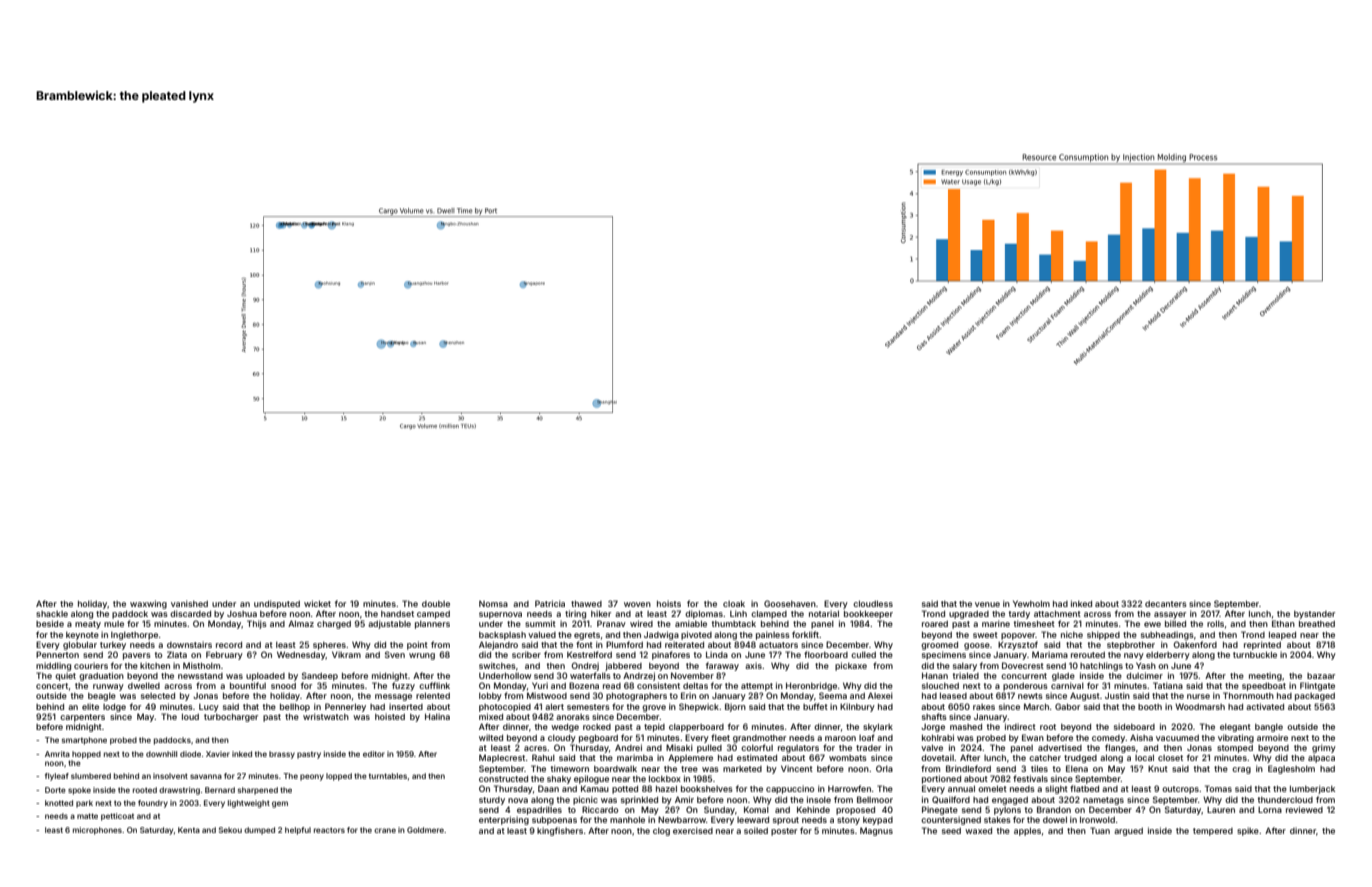 This image has width=1372, height=887. What do you see at coordinates (301, 623) in the image?
I see `Almaz` at bounding box center [301, 623].
